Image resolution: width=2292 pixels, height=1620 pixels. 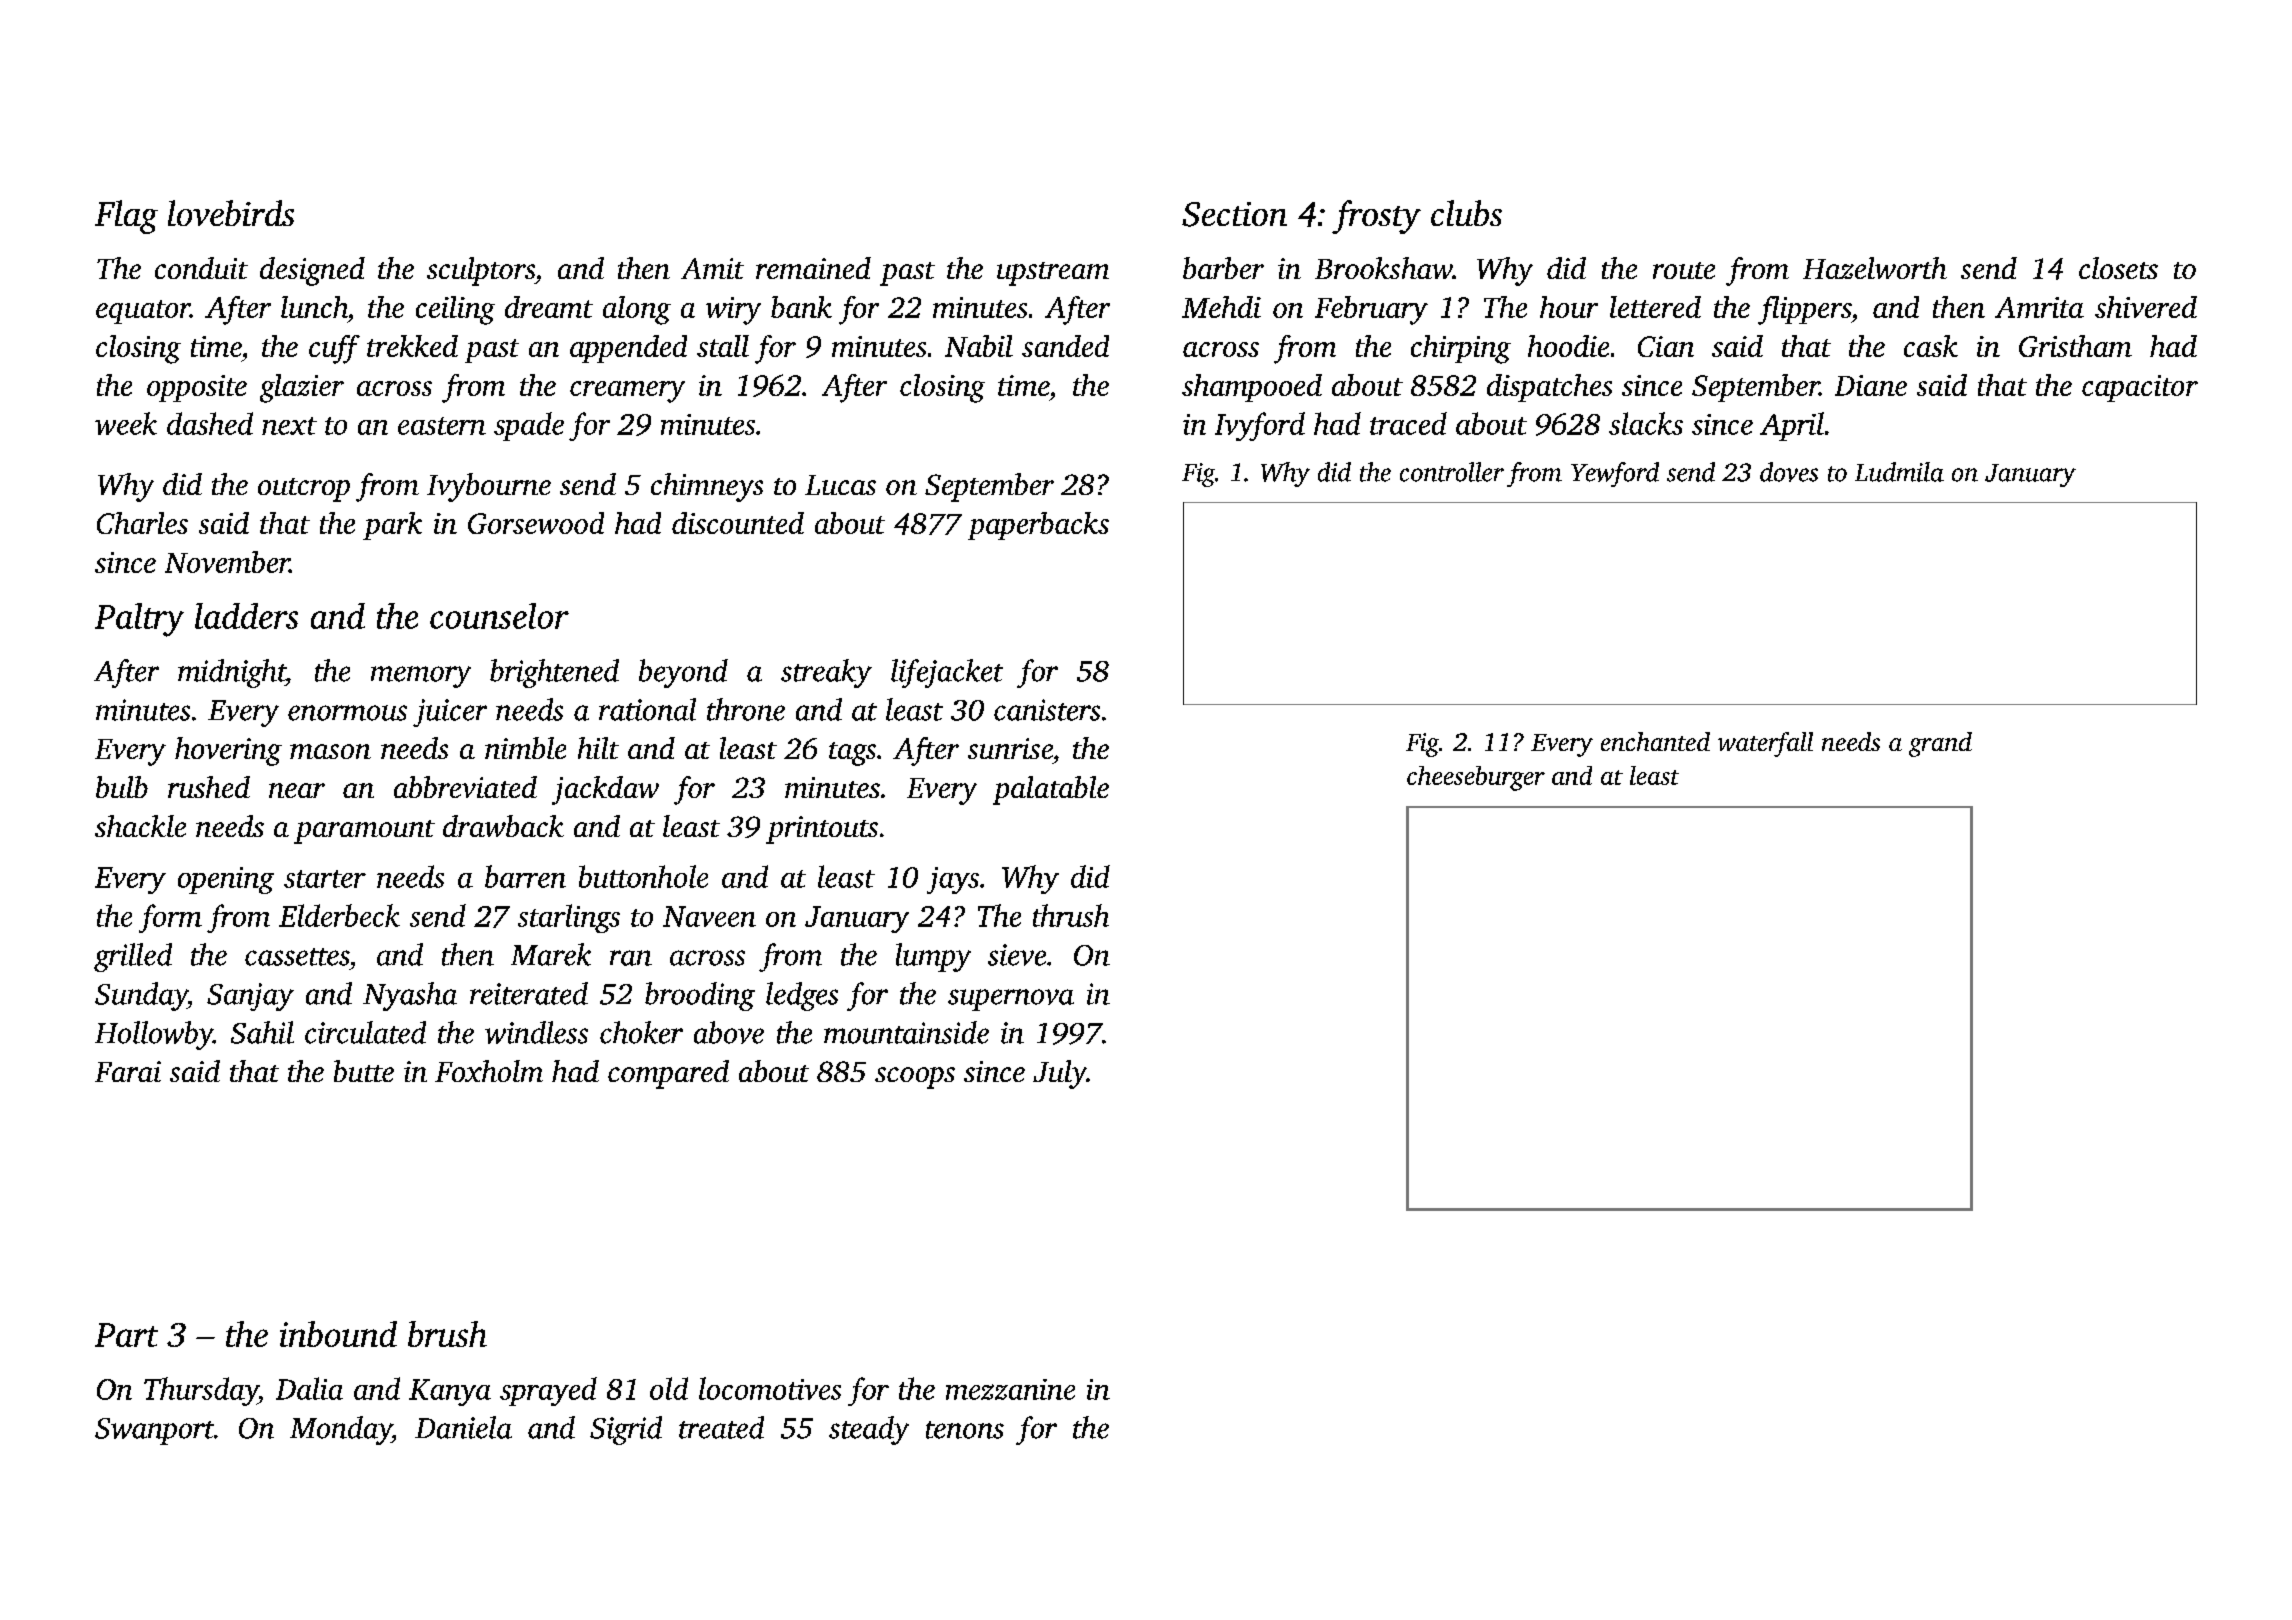 What do you see at coordinates (141, 996) in the document?
I see `Sunday` at bounding box center [141, 996].
